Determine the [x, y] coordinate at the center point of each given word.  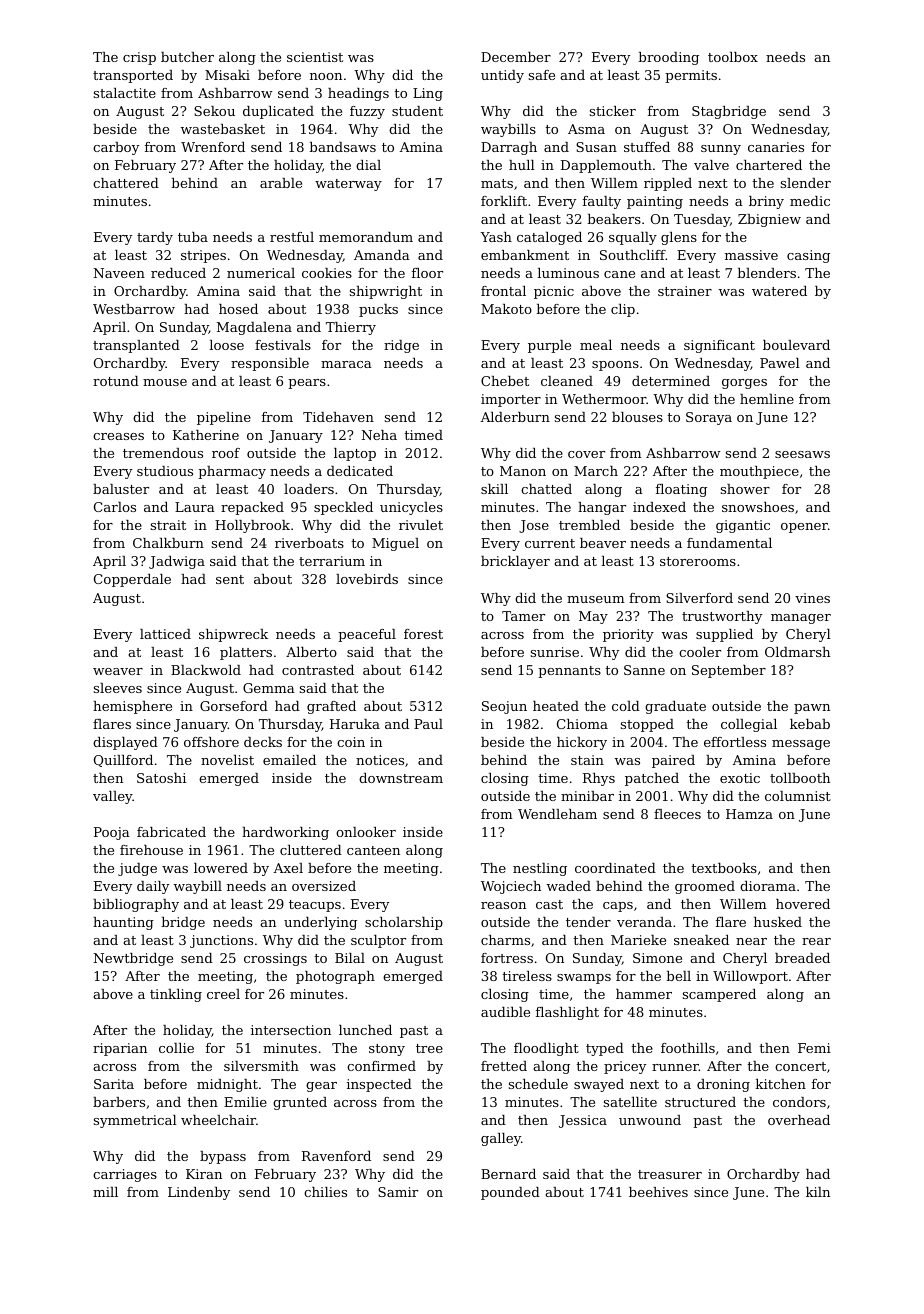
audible [505, 1012]
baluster [121, 489]
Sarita [114, 1084]
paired [673, 761]
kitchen [781, 1084]
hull [522, 165]
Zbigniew [769, 220]
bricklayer [515, 562]
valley [113, 797]
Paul [428, 724]
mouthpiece [759, 472]
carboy [116, 148]
